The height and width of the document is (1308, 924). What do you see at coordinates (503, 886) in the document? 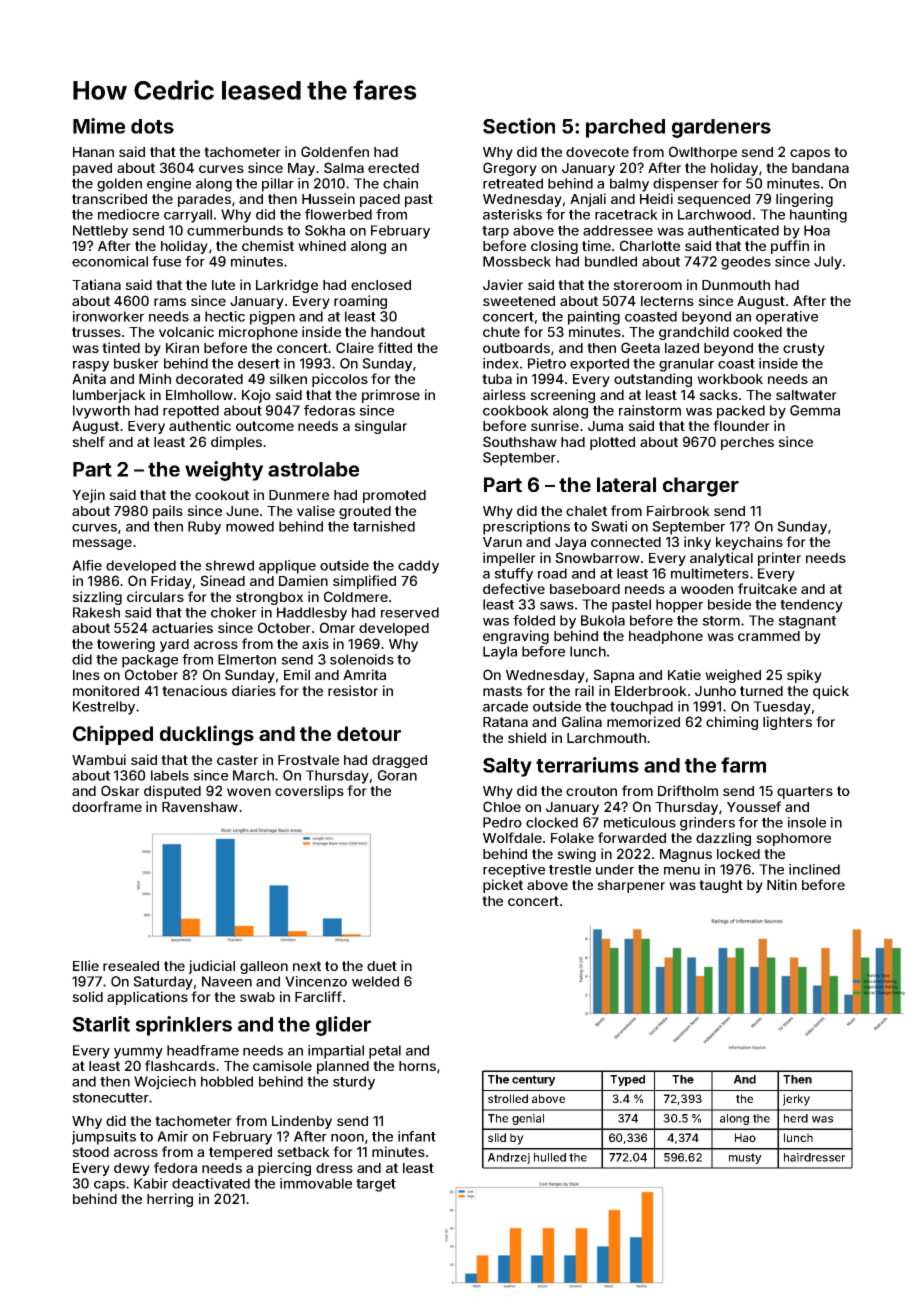
I see `picket` at bounding box center [503, 886].
